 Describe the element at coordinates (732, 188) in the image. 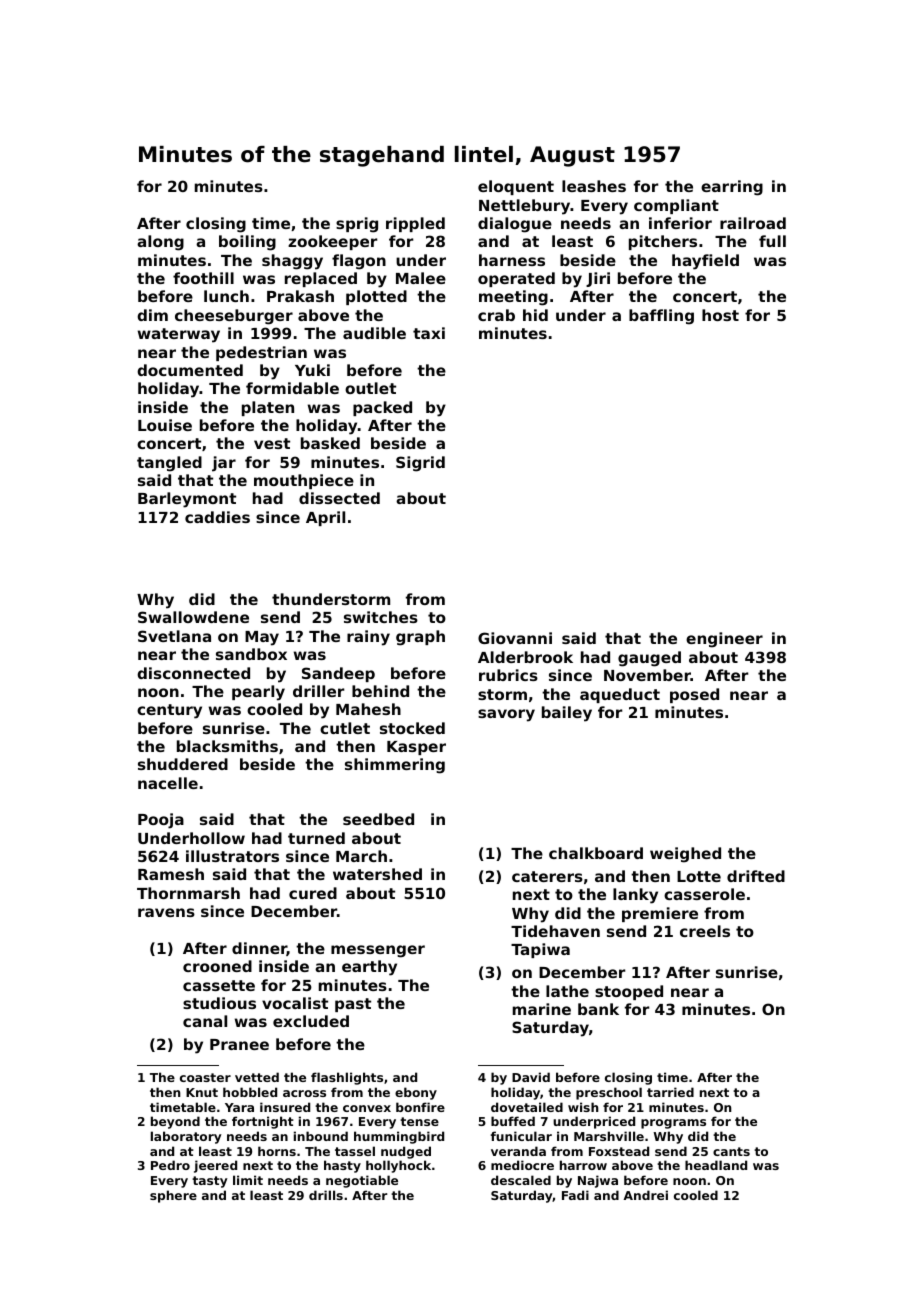

I see `earring` at that location.
